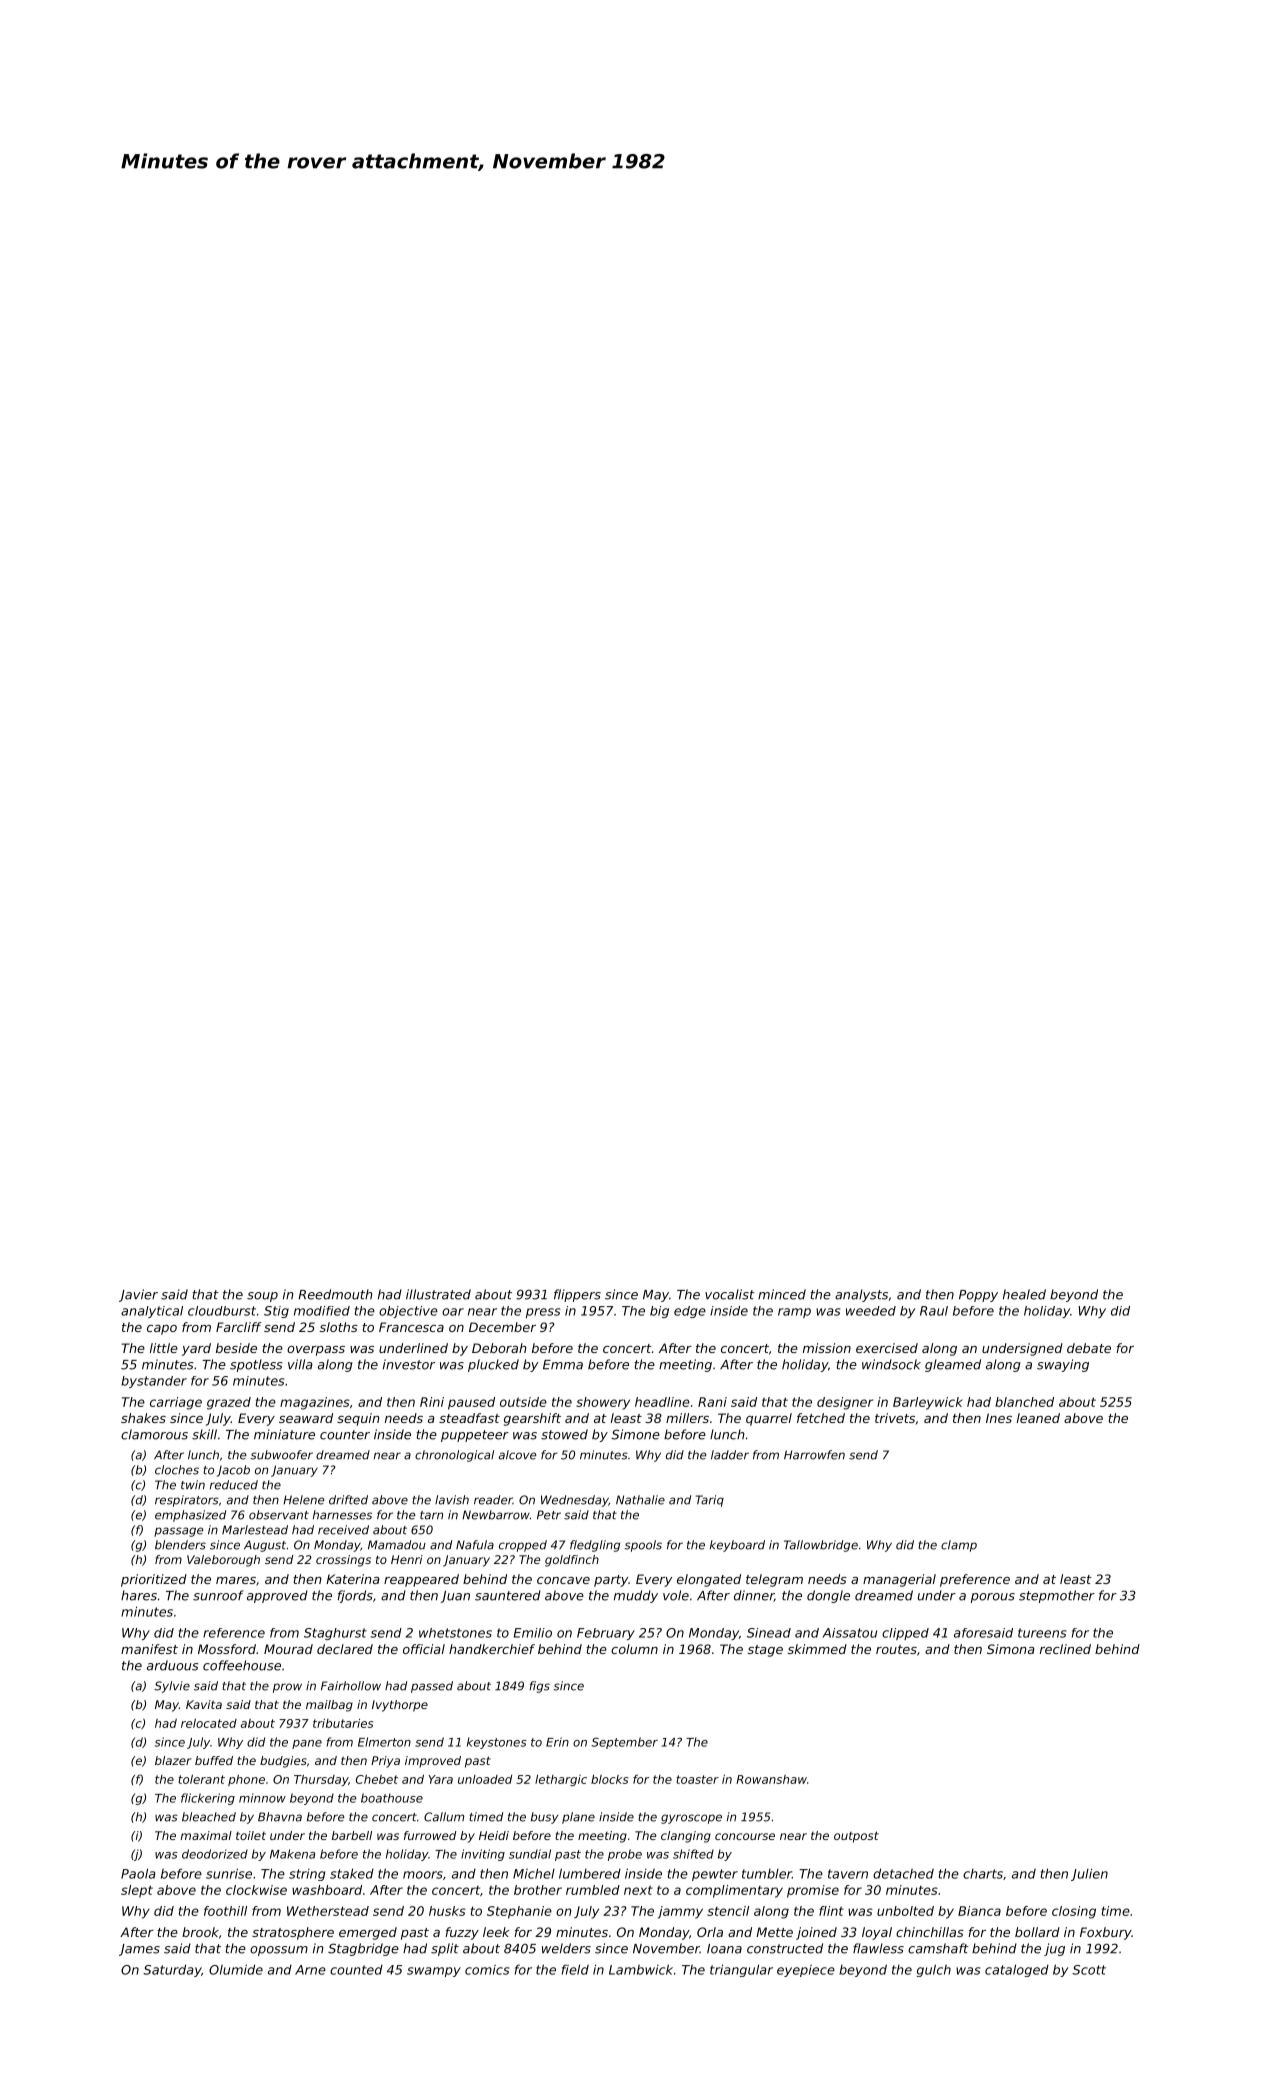 The width and height of the screenshot is (1264, 2082). What do you see at coordinates (959, 1546) in the screenshot?
I see `clamp` at bounding box center [959, 1546].
